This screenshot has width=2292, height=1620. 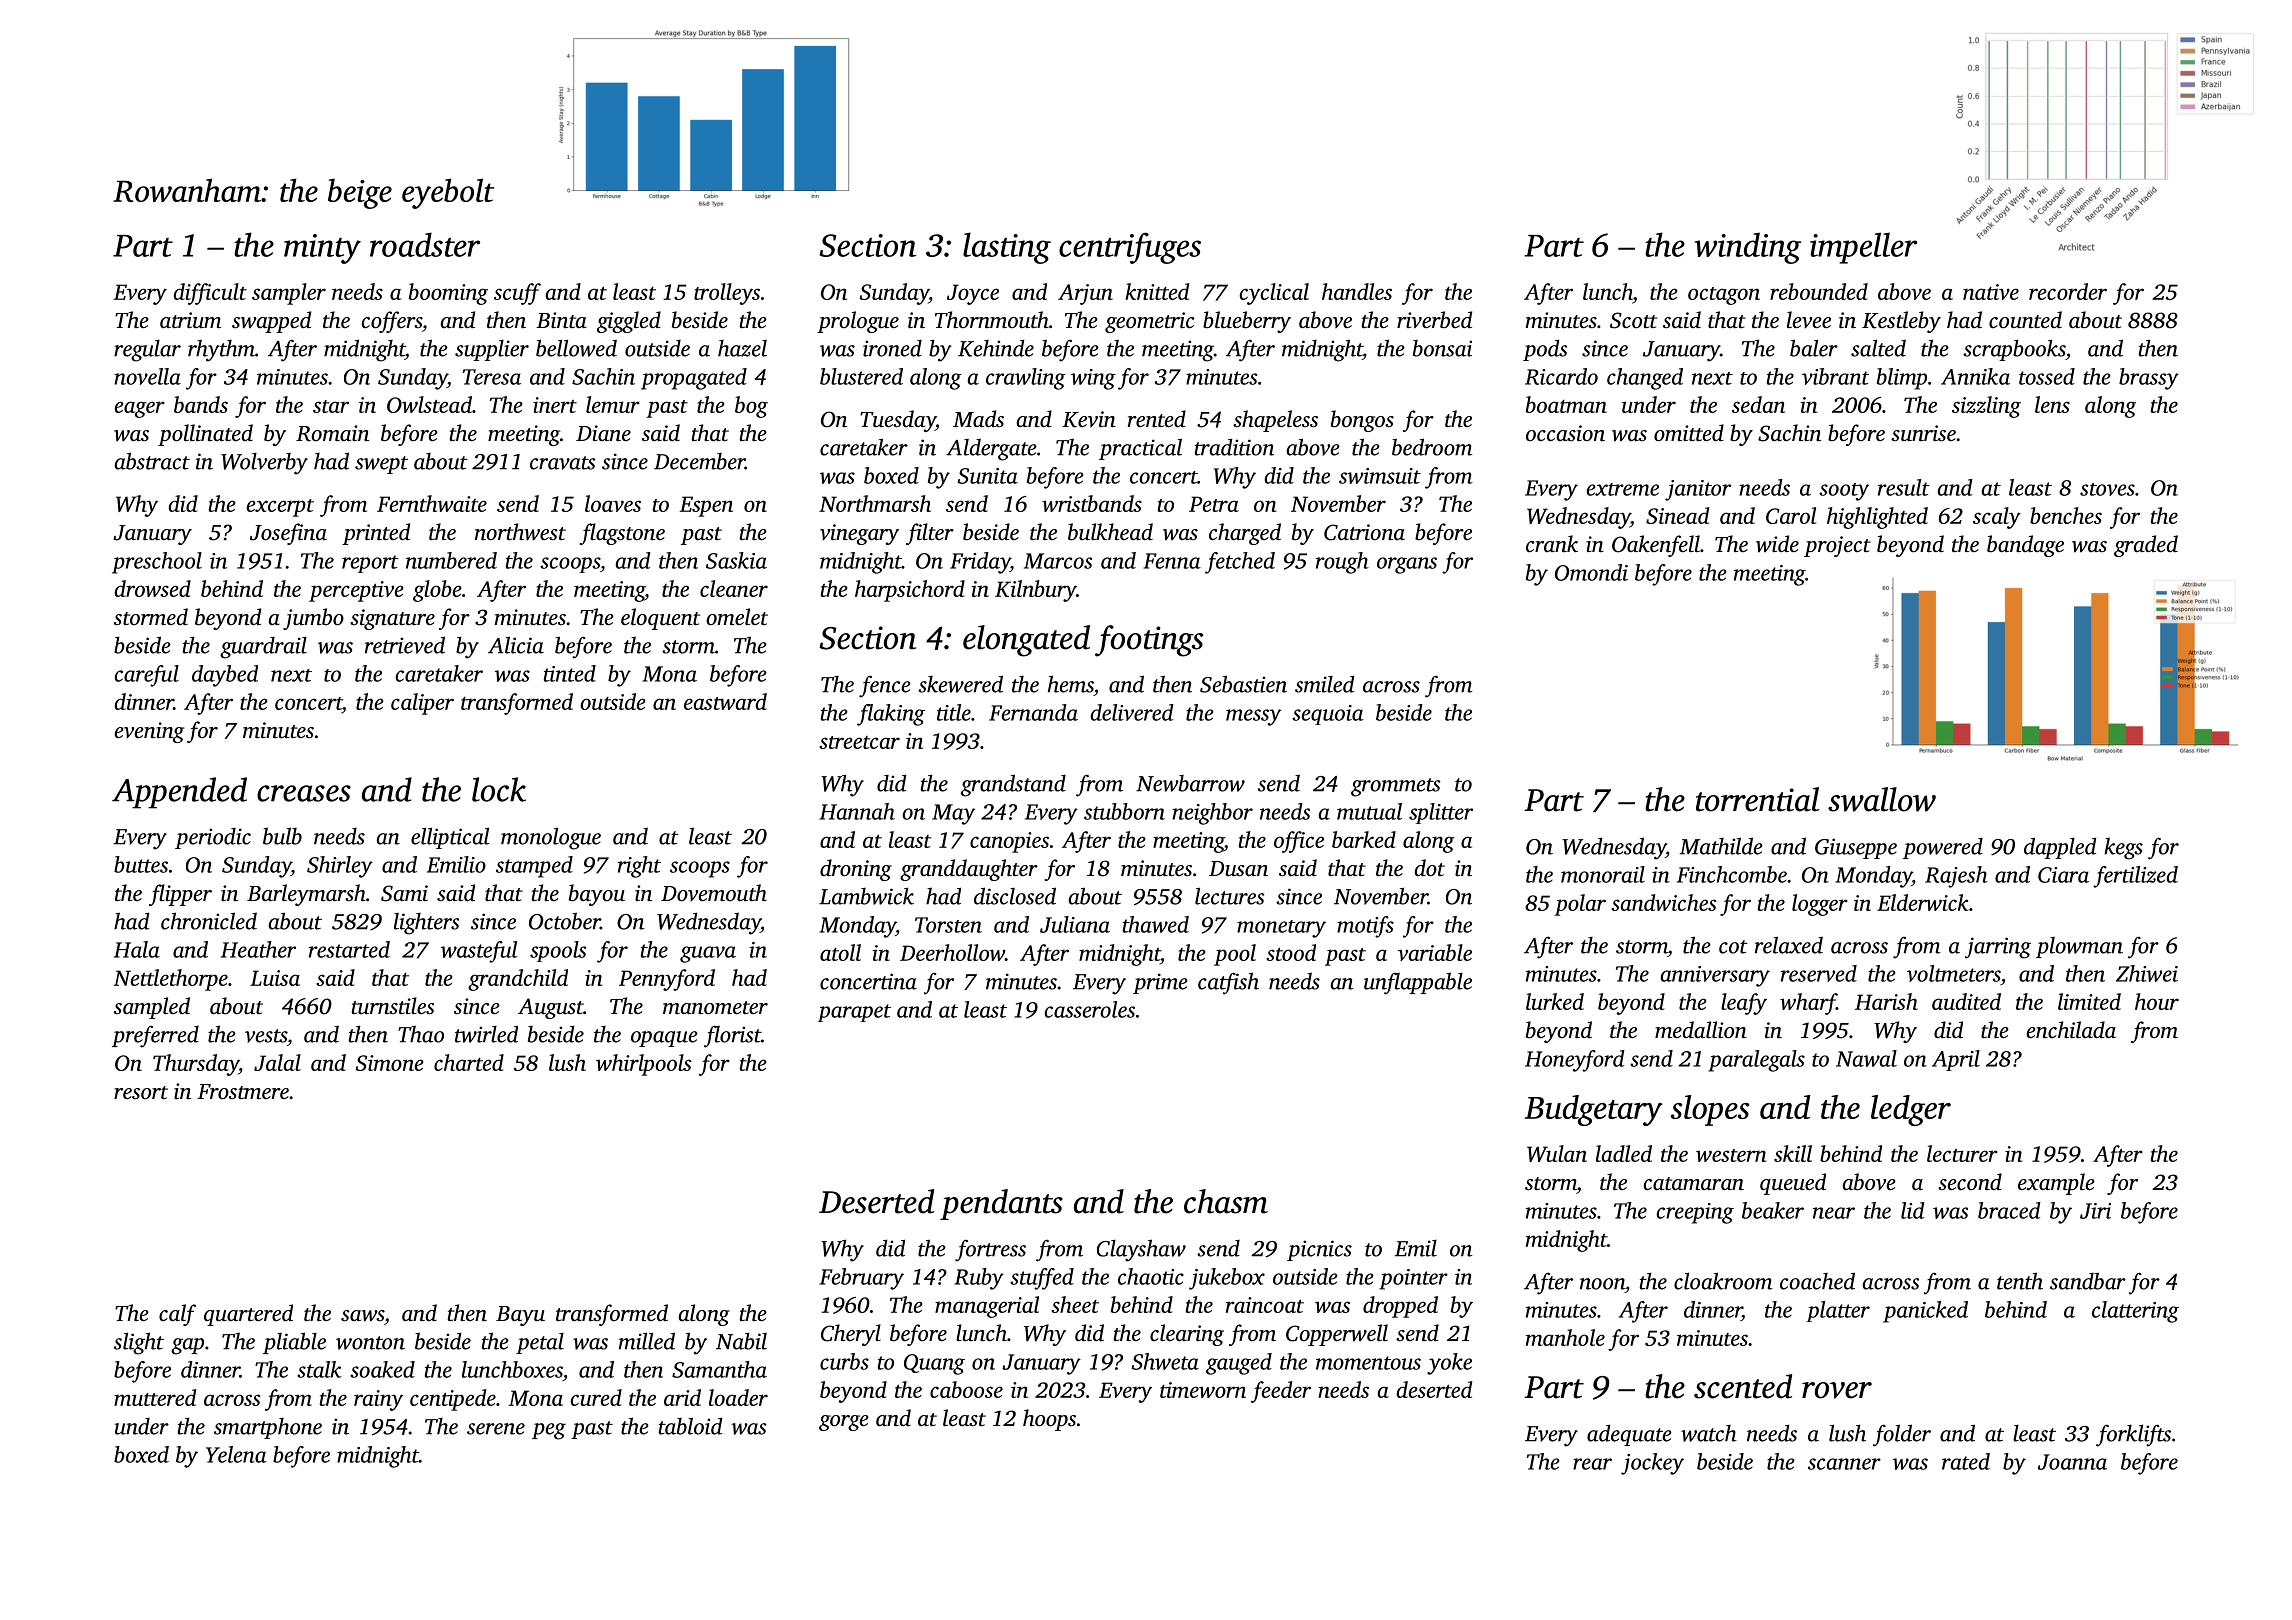 I want to click on smiled, so click(x=1324, y=684).
